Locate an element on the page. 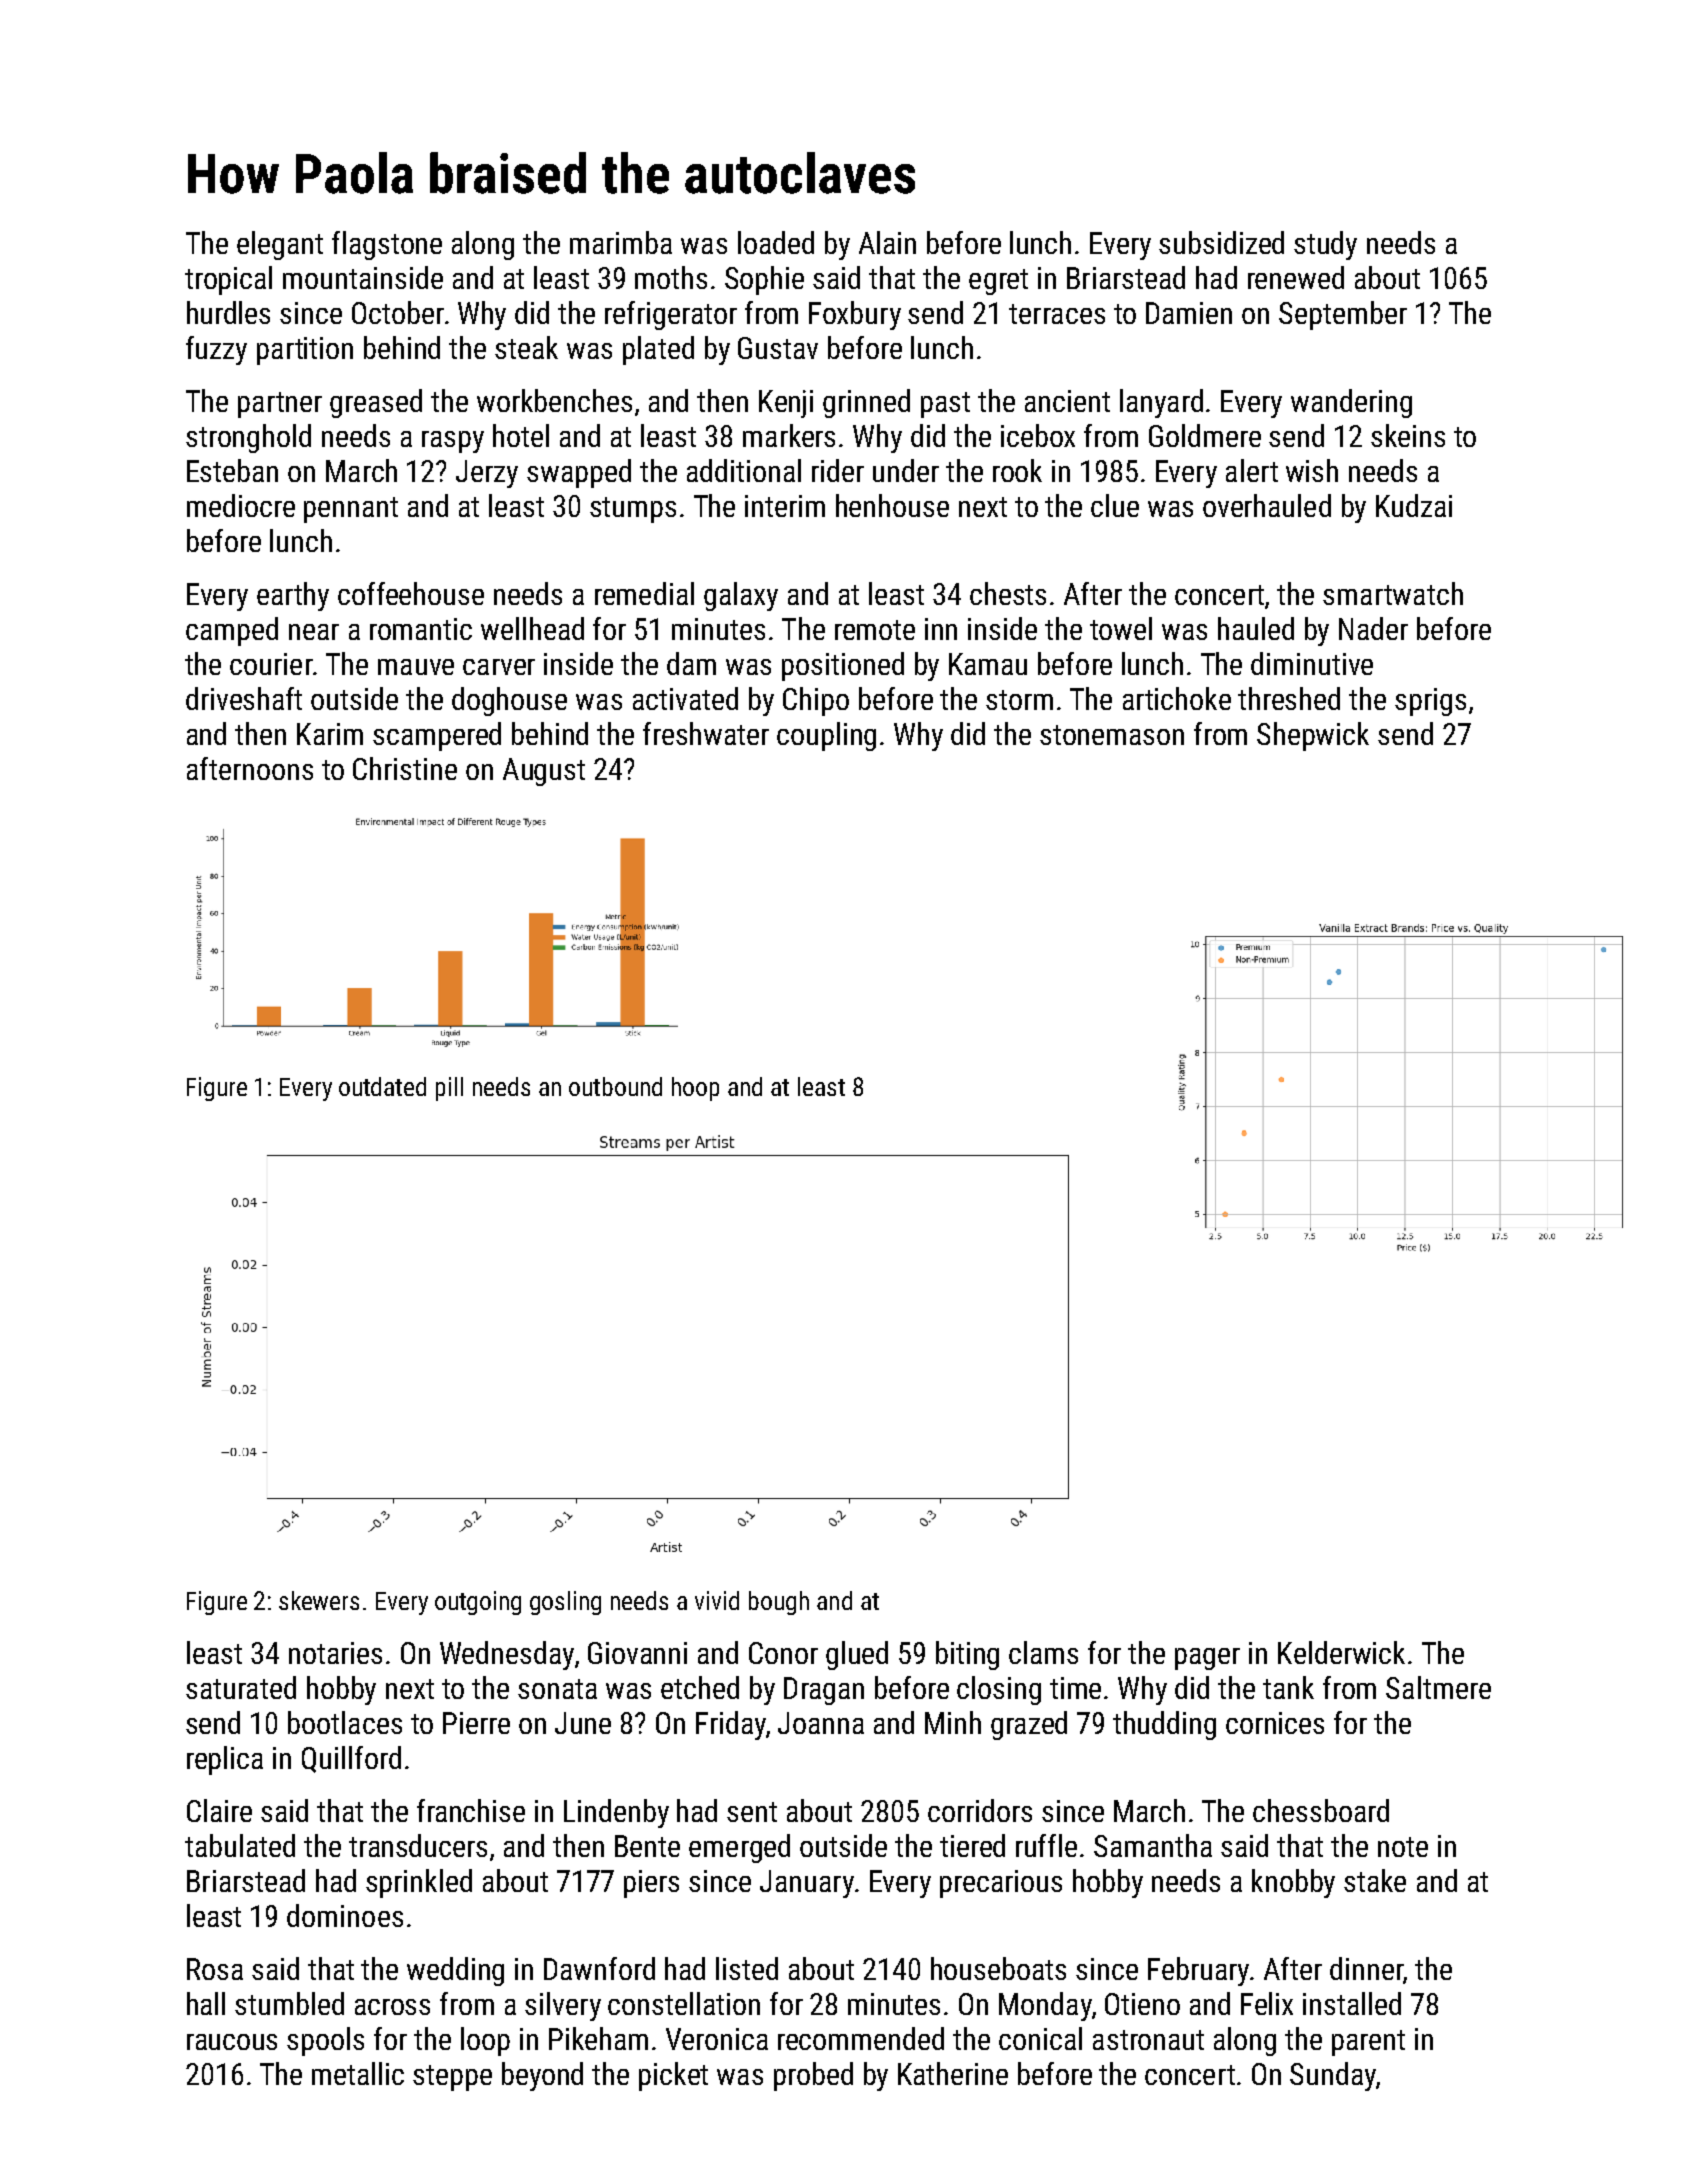 The width and height of the page is (1683, 2178). Christine is located at coordinates (405, 768).
